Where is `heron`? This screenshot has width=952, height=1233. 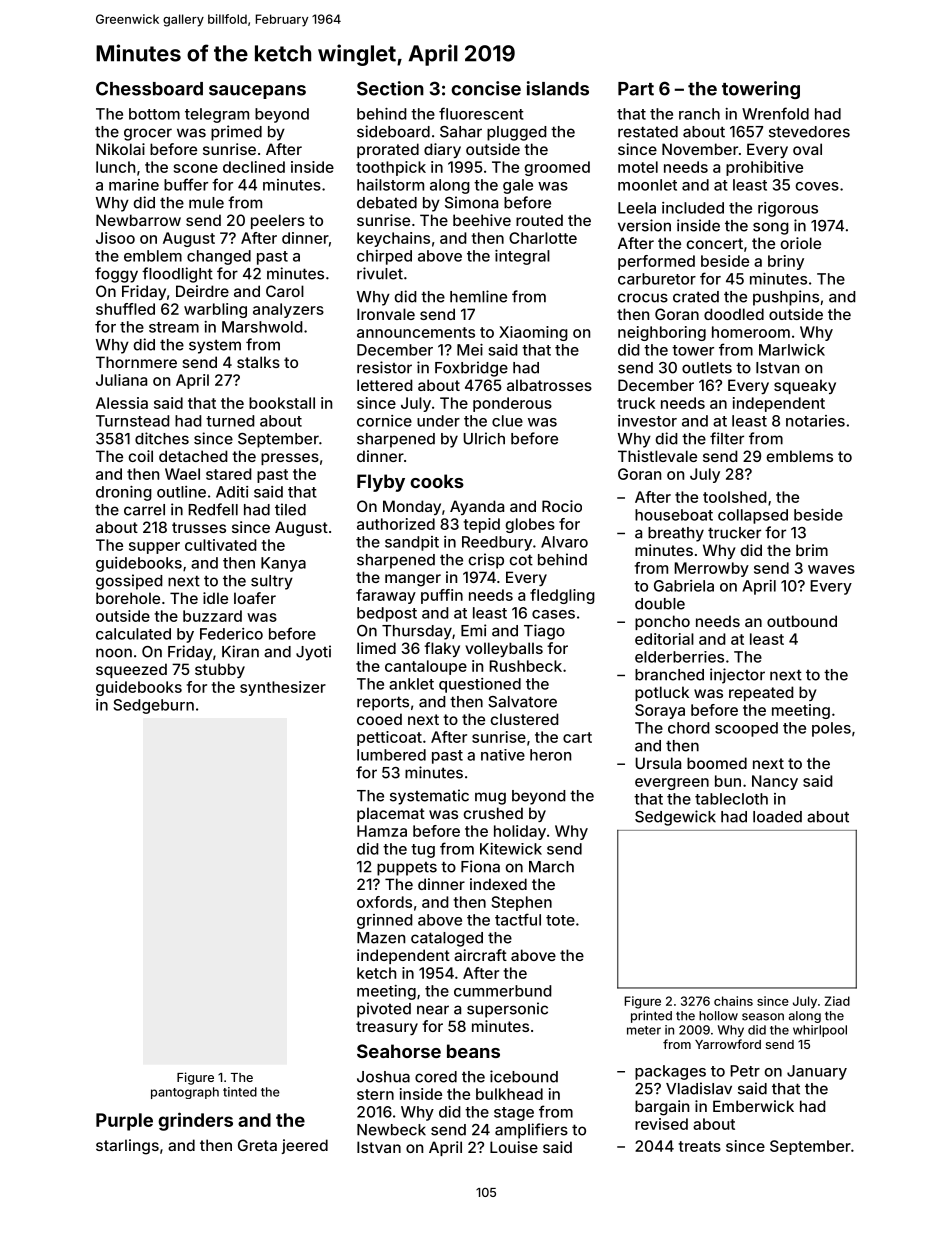 heron is located at coordinates (550, 755).
